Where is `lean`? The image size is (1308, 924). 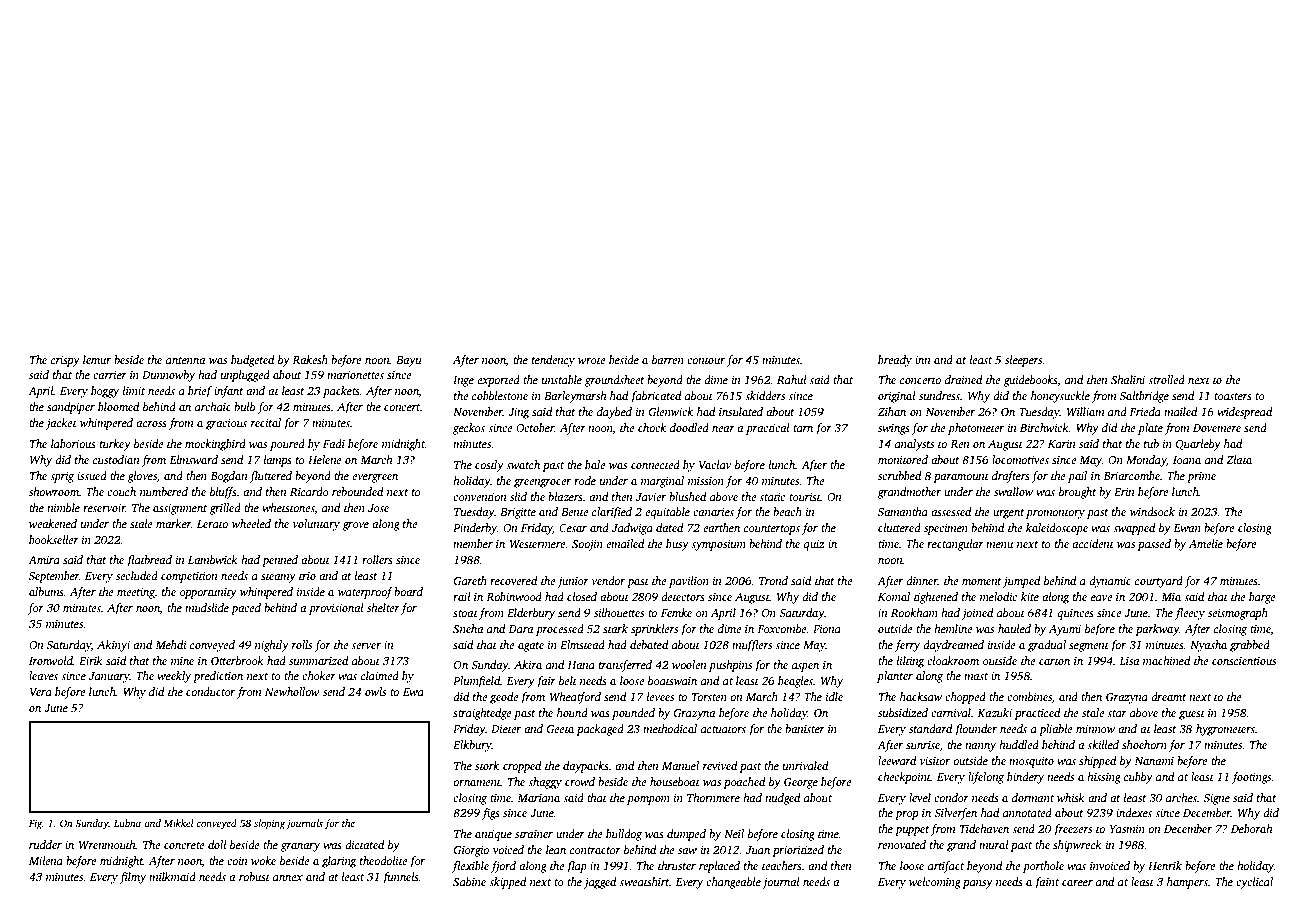 lean is located at coordinates (556, 849).
